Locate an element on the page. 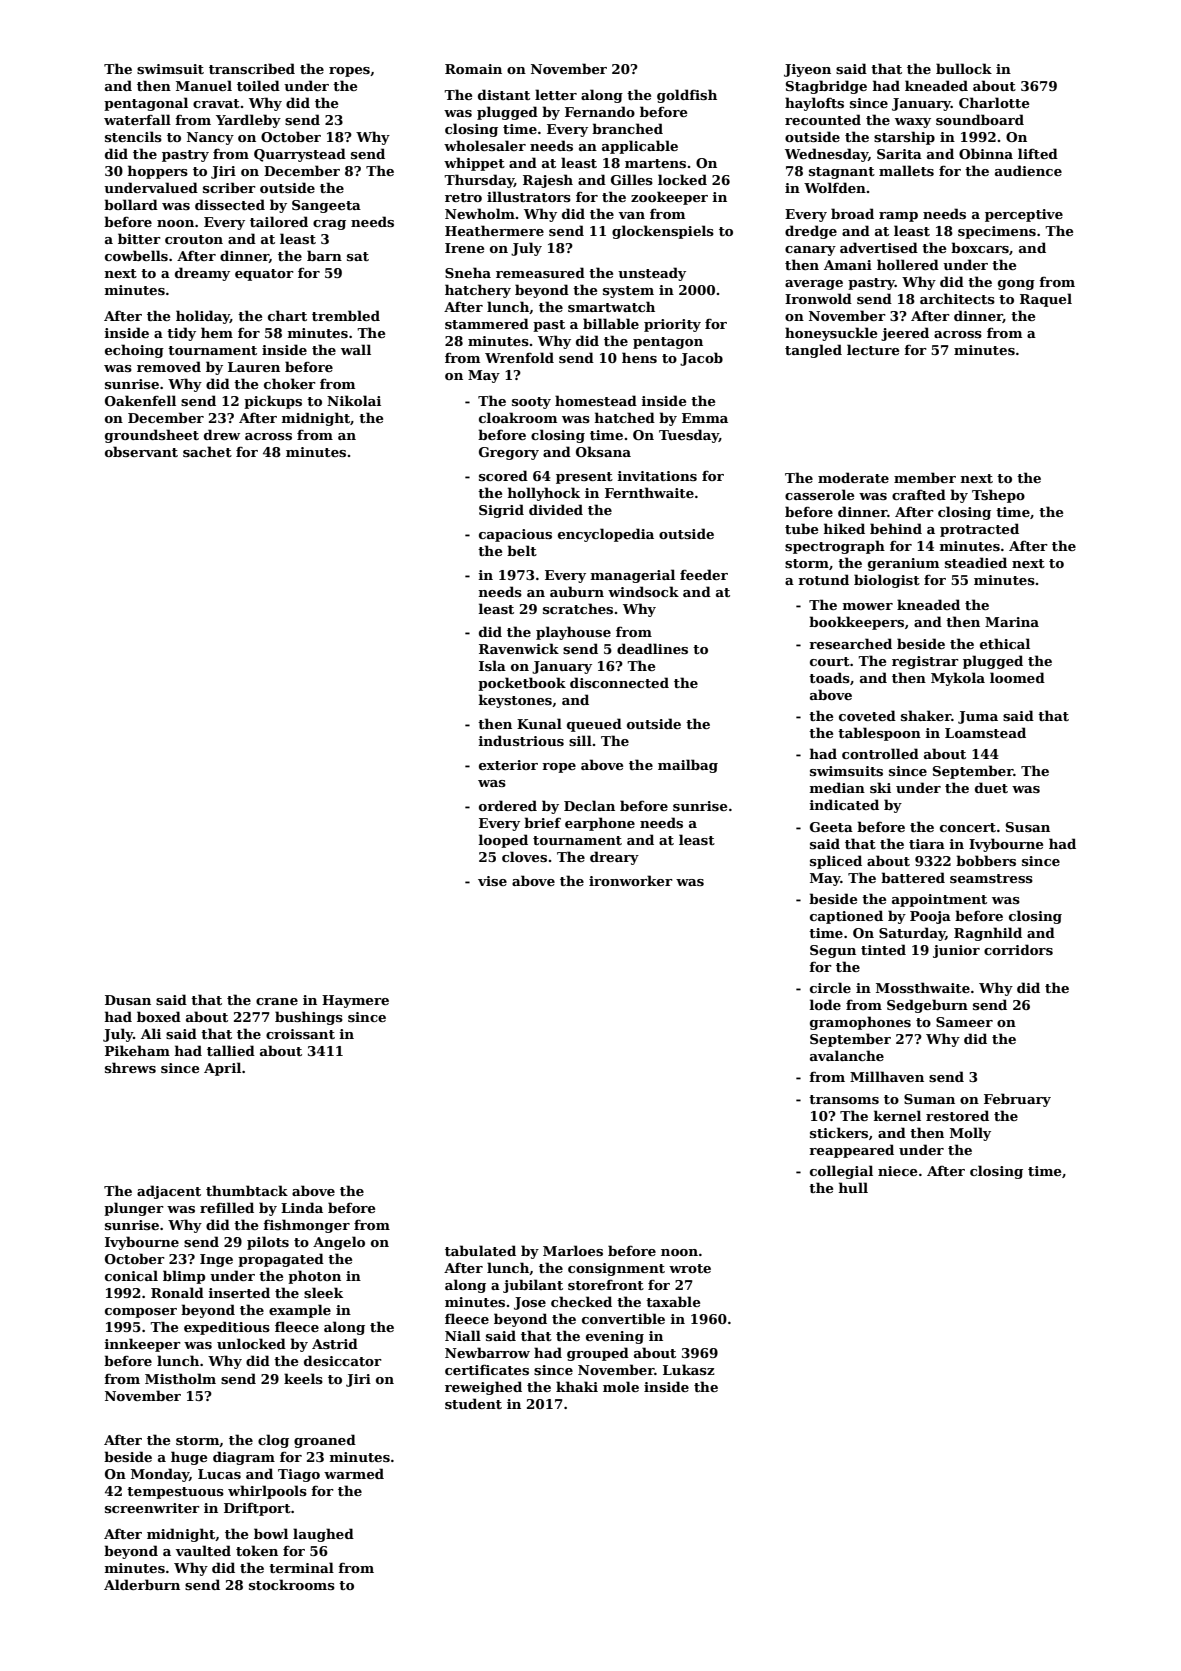  terminal is located at coordinates (301, 1567).
